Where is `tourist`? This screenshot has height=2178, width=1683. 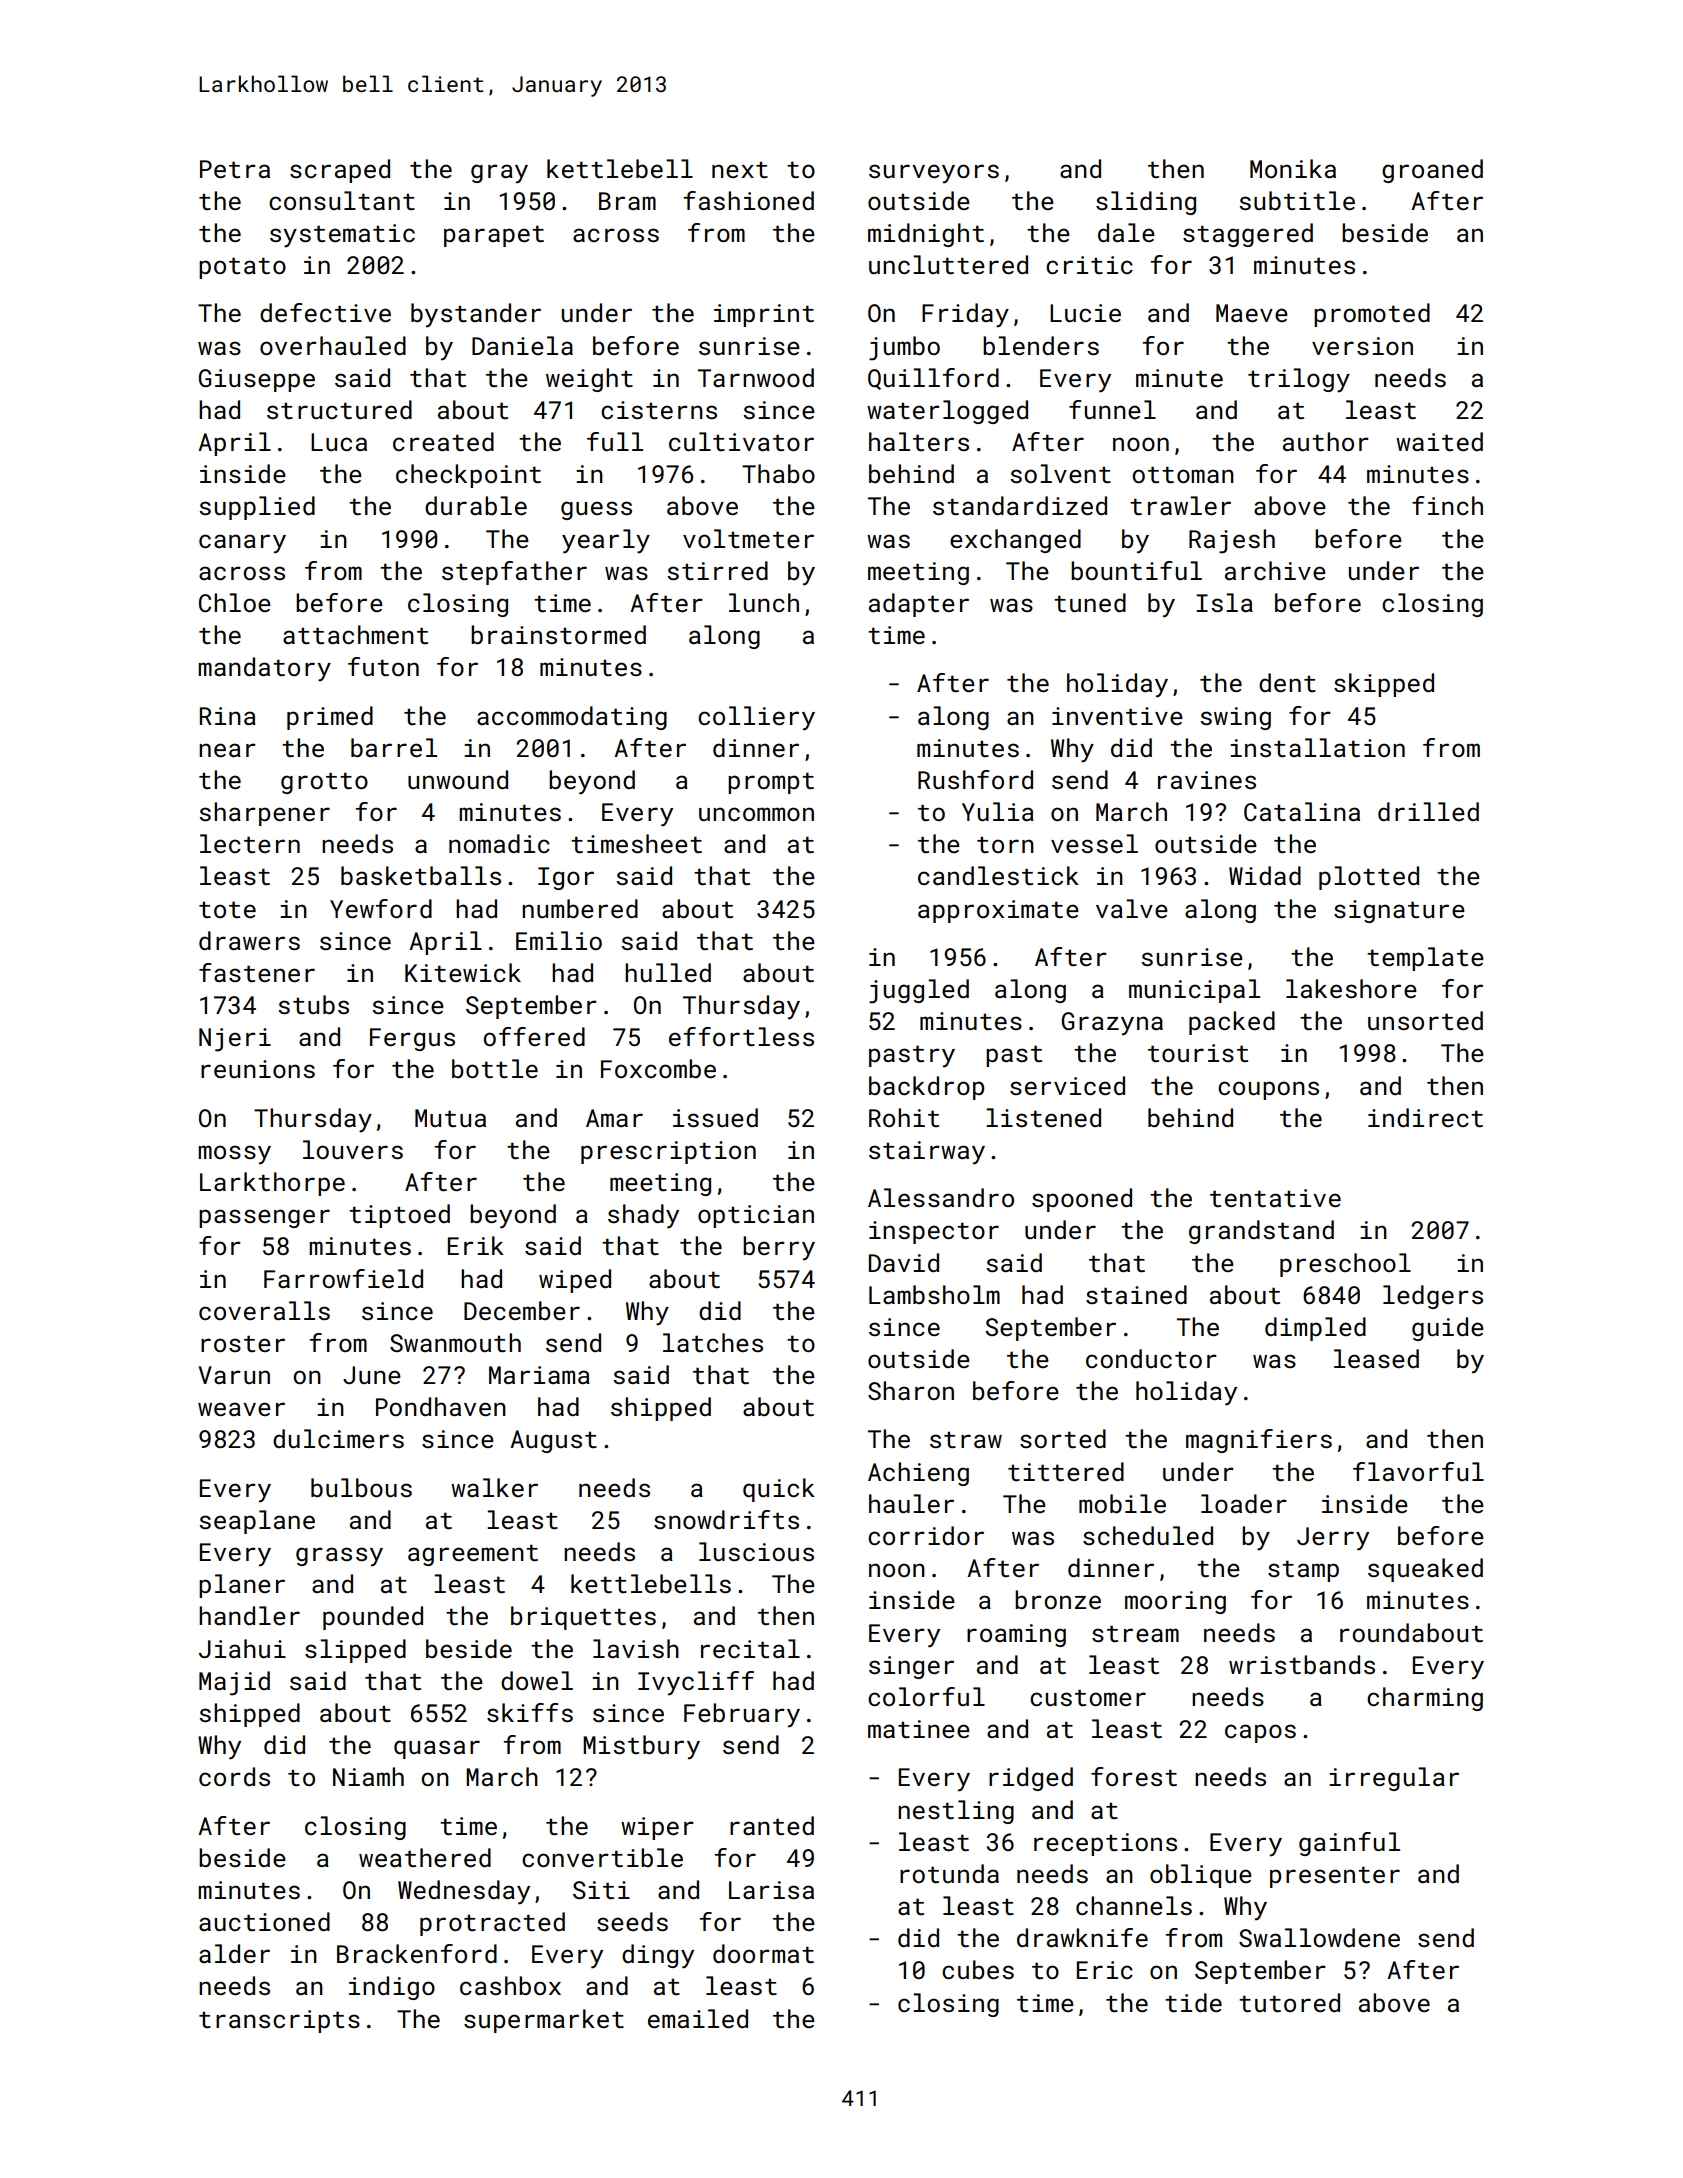
tourist is located at coordinates (1198, 1053).
